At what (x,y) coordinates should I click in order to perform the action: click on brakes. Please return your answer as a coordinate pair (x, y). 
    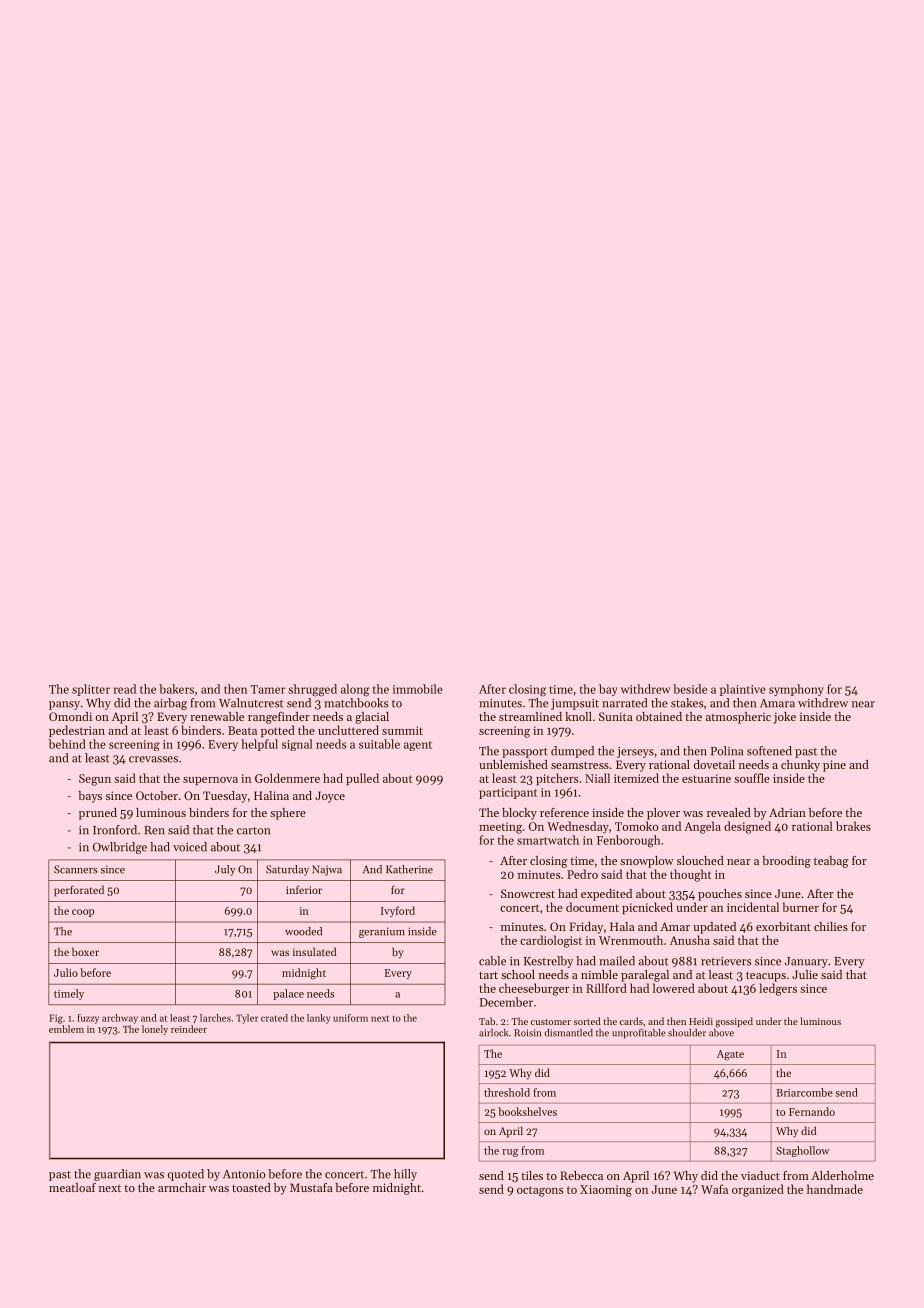
    Looking at the image, I should click on (853, 826).
